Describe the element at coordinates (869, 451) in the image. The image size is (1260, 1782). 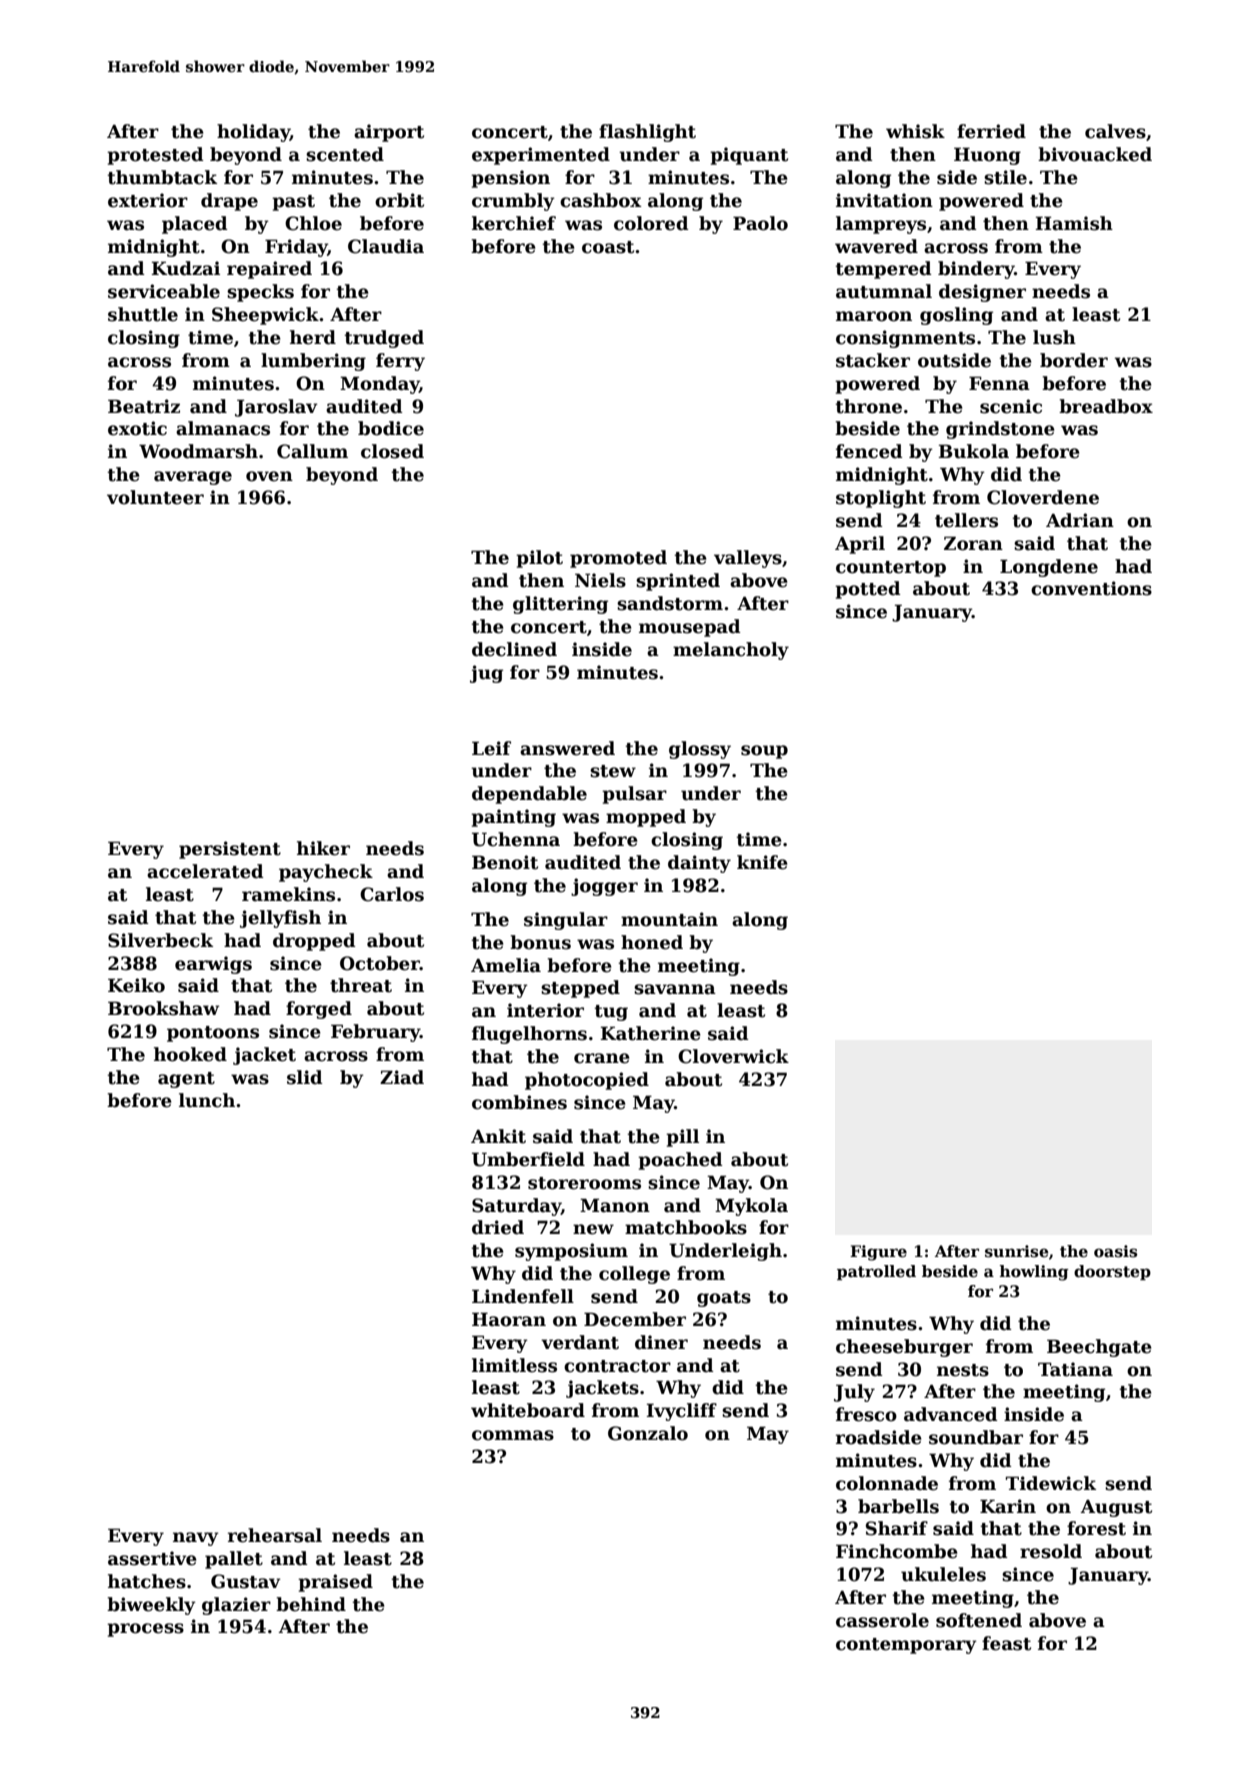
I see `fenced` at that location.
